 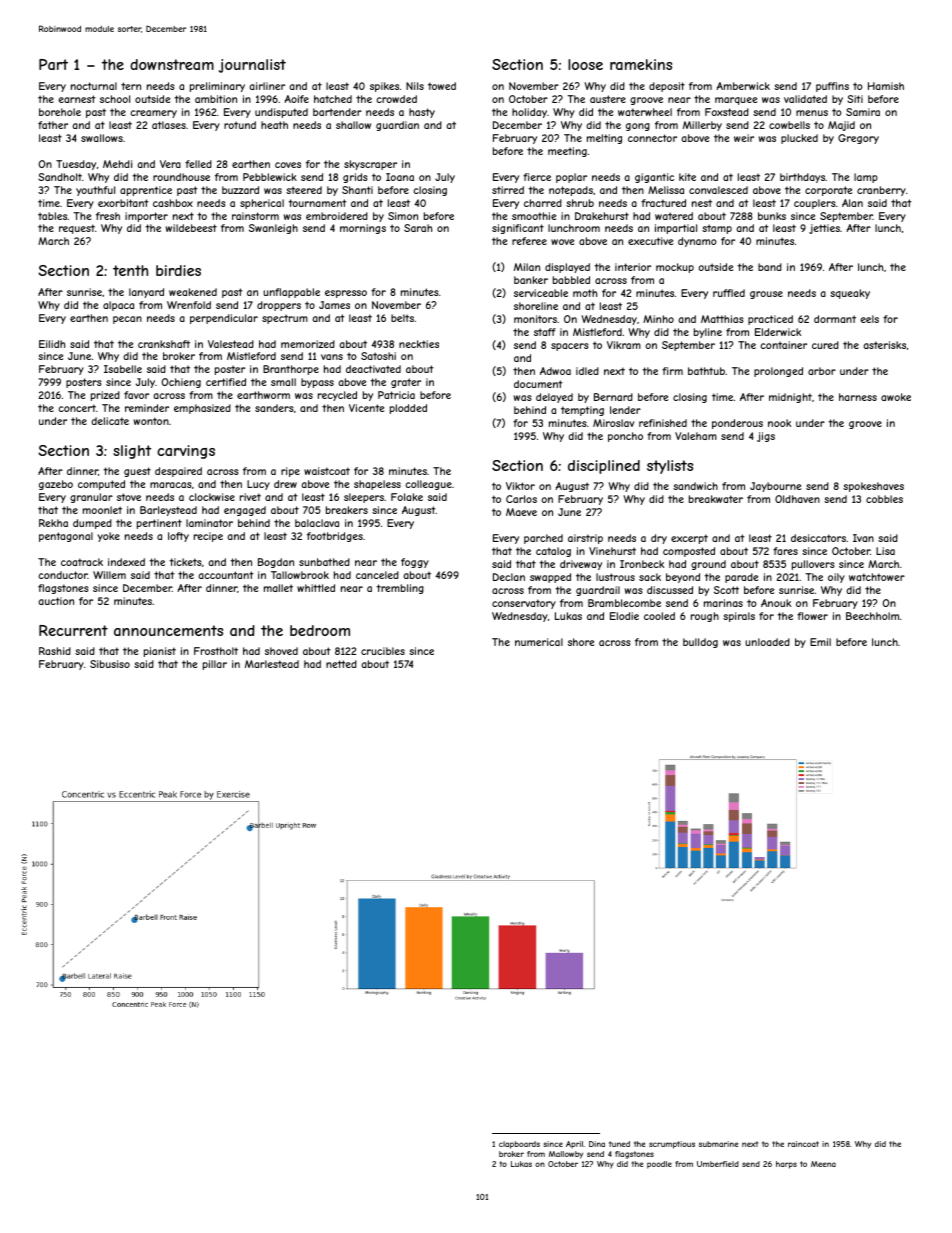 I want to click on submarine, so click(x=718, y=1144).
